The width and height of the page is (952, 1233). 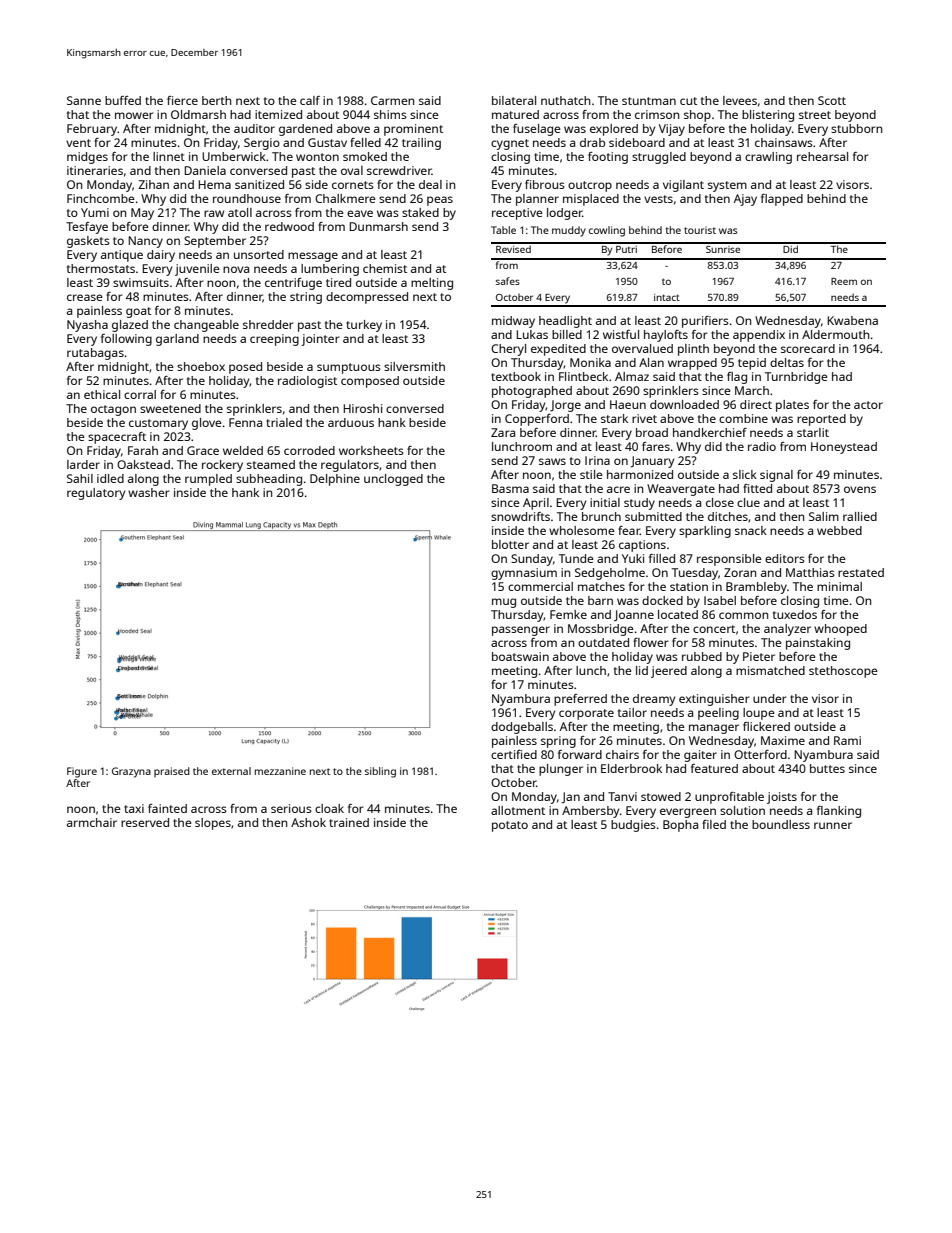 I want to click on certified, so click(x=514, y=754).
